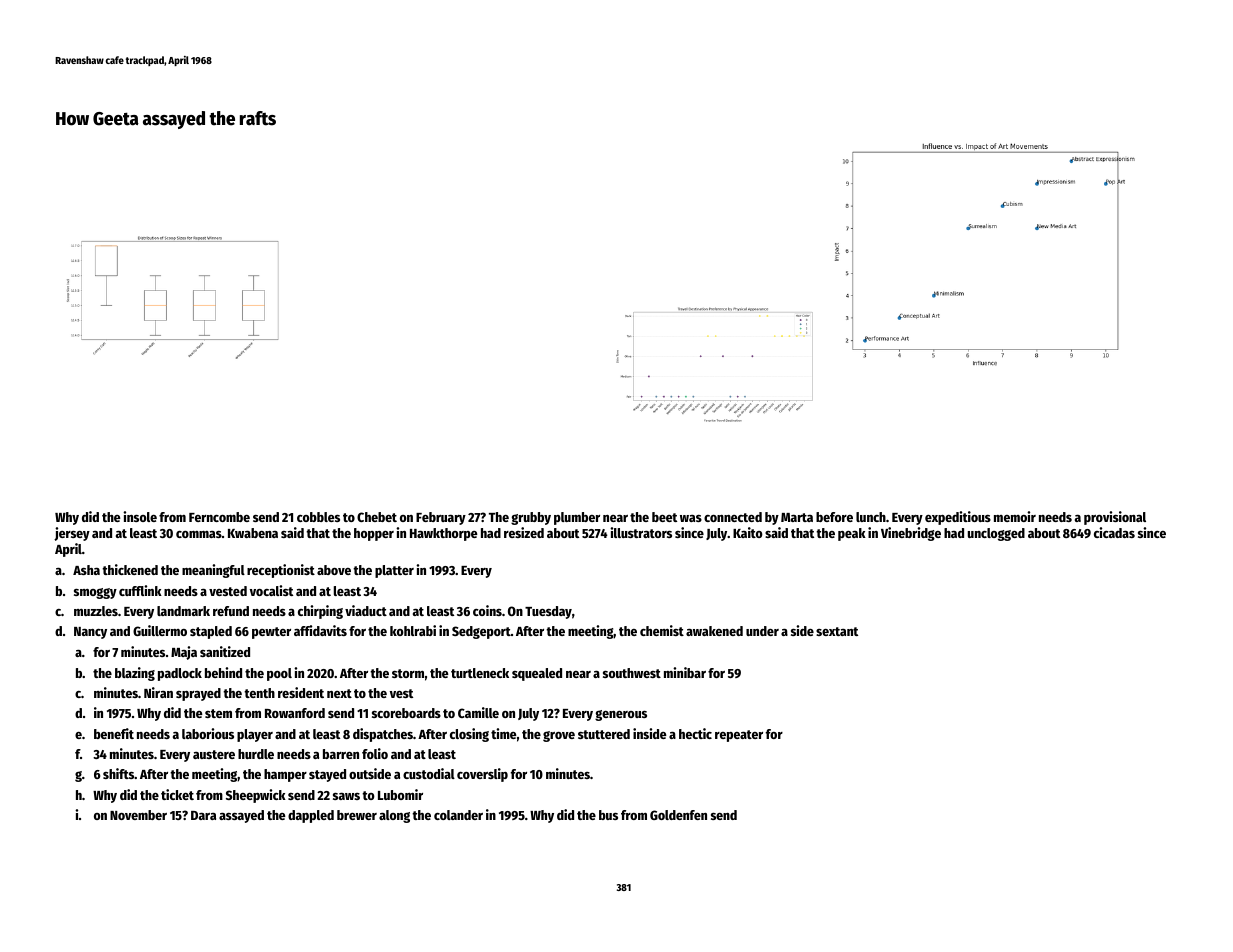  Describe the element at coordinates (177, 794) in the screenshot. I see `ticket` at that location.
